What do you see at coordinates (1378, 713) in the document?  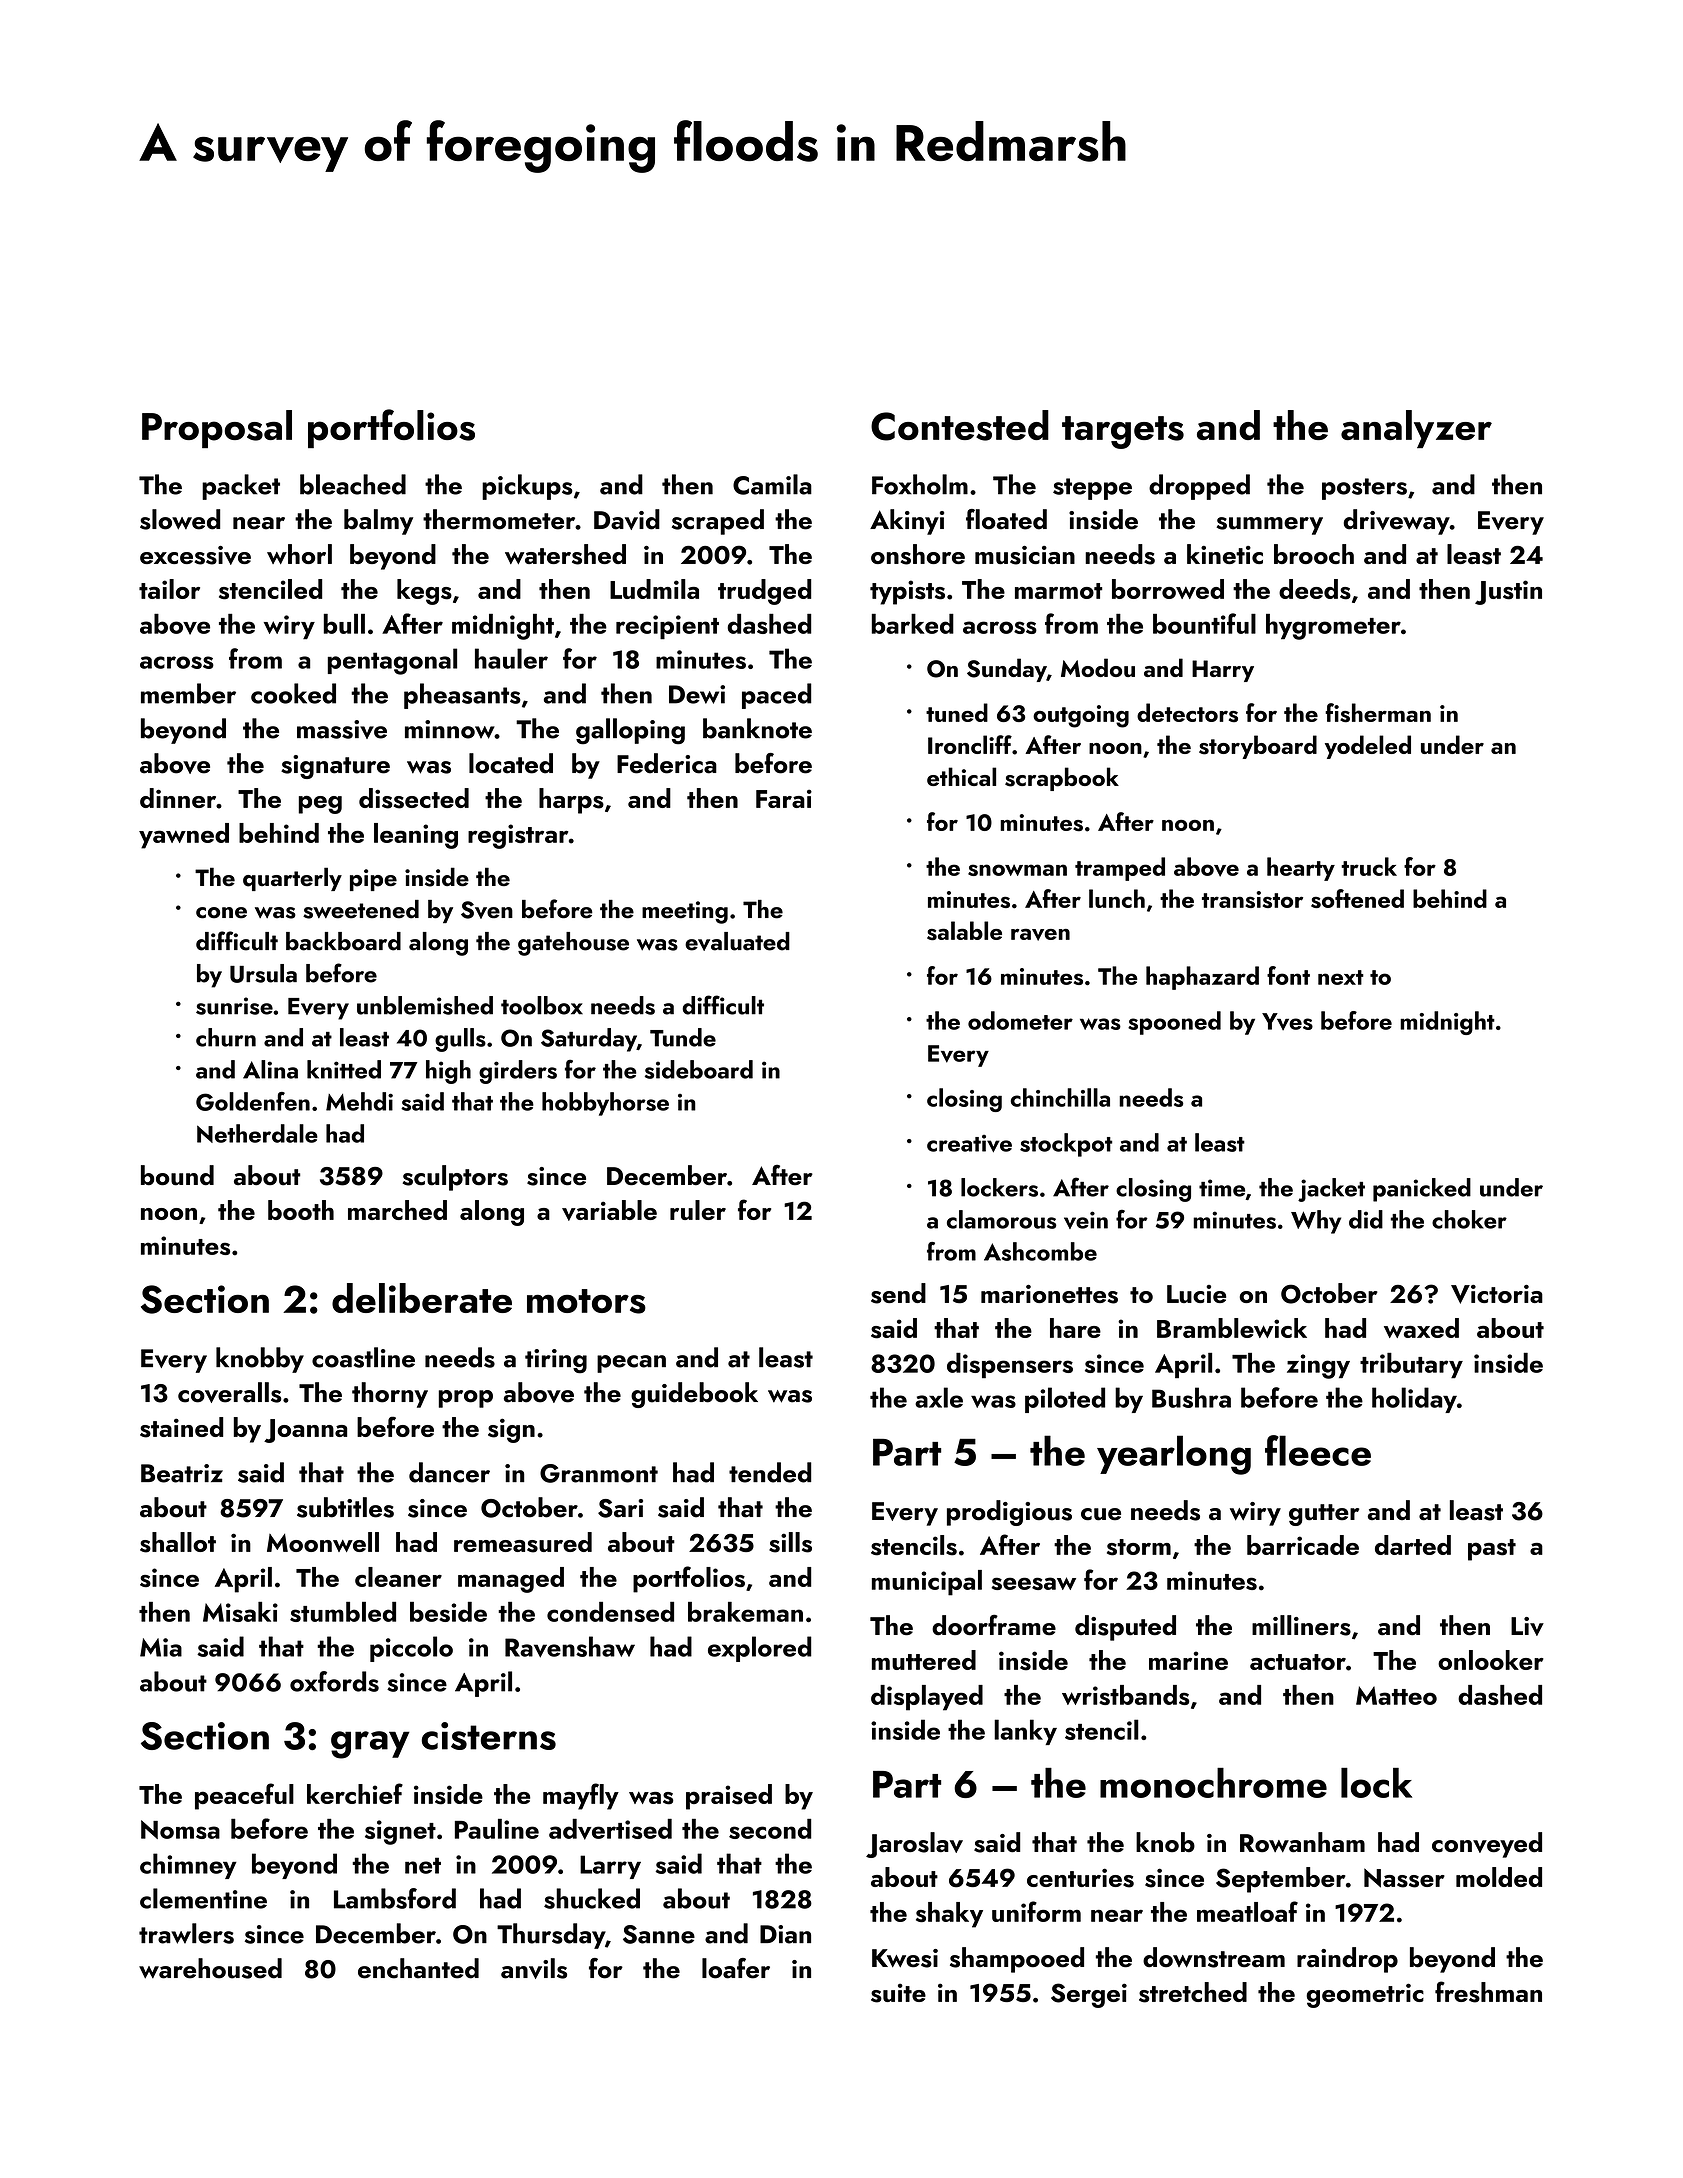 I see `fisherman` at bounding box center [1378, 713].
